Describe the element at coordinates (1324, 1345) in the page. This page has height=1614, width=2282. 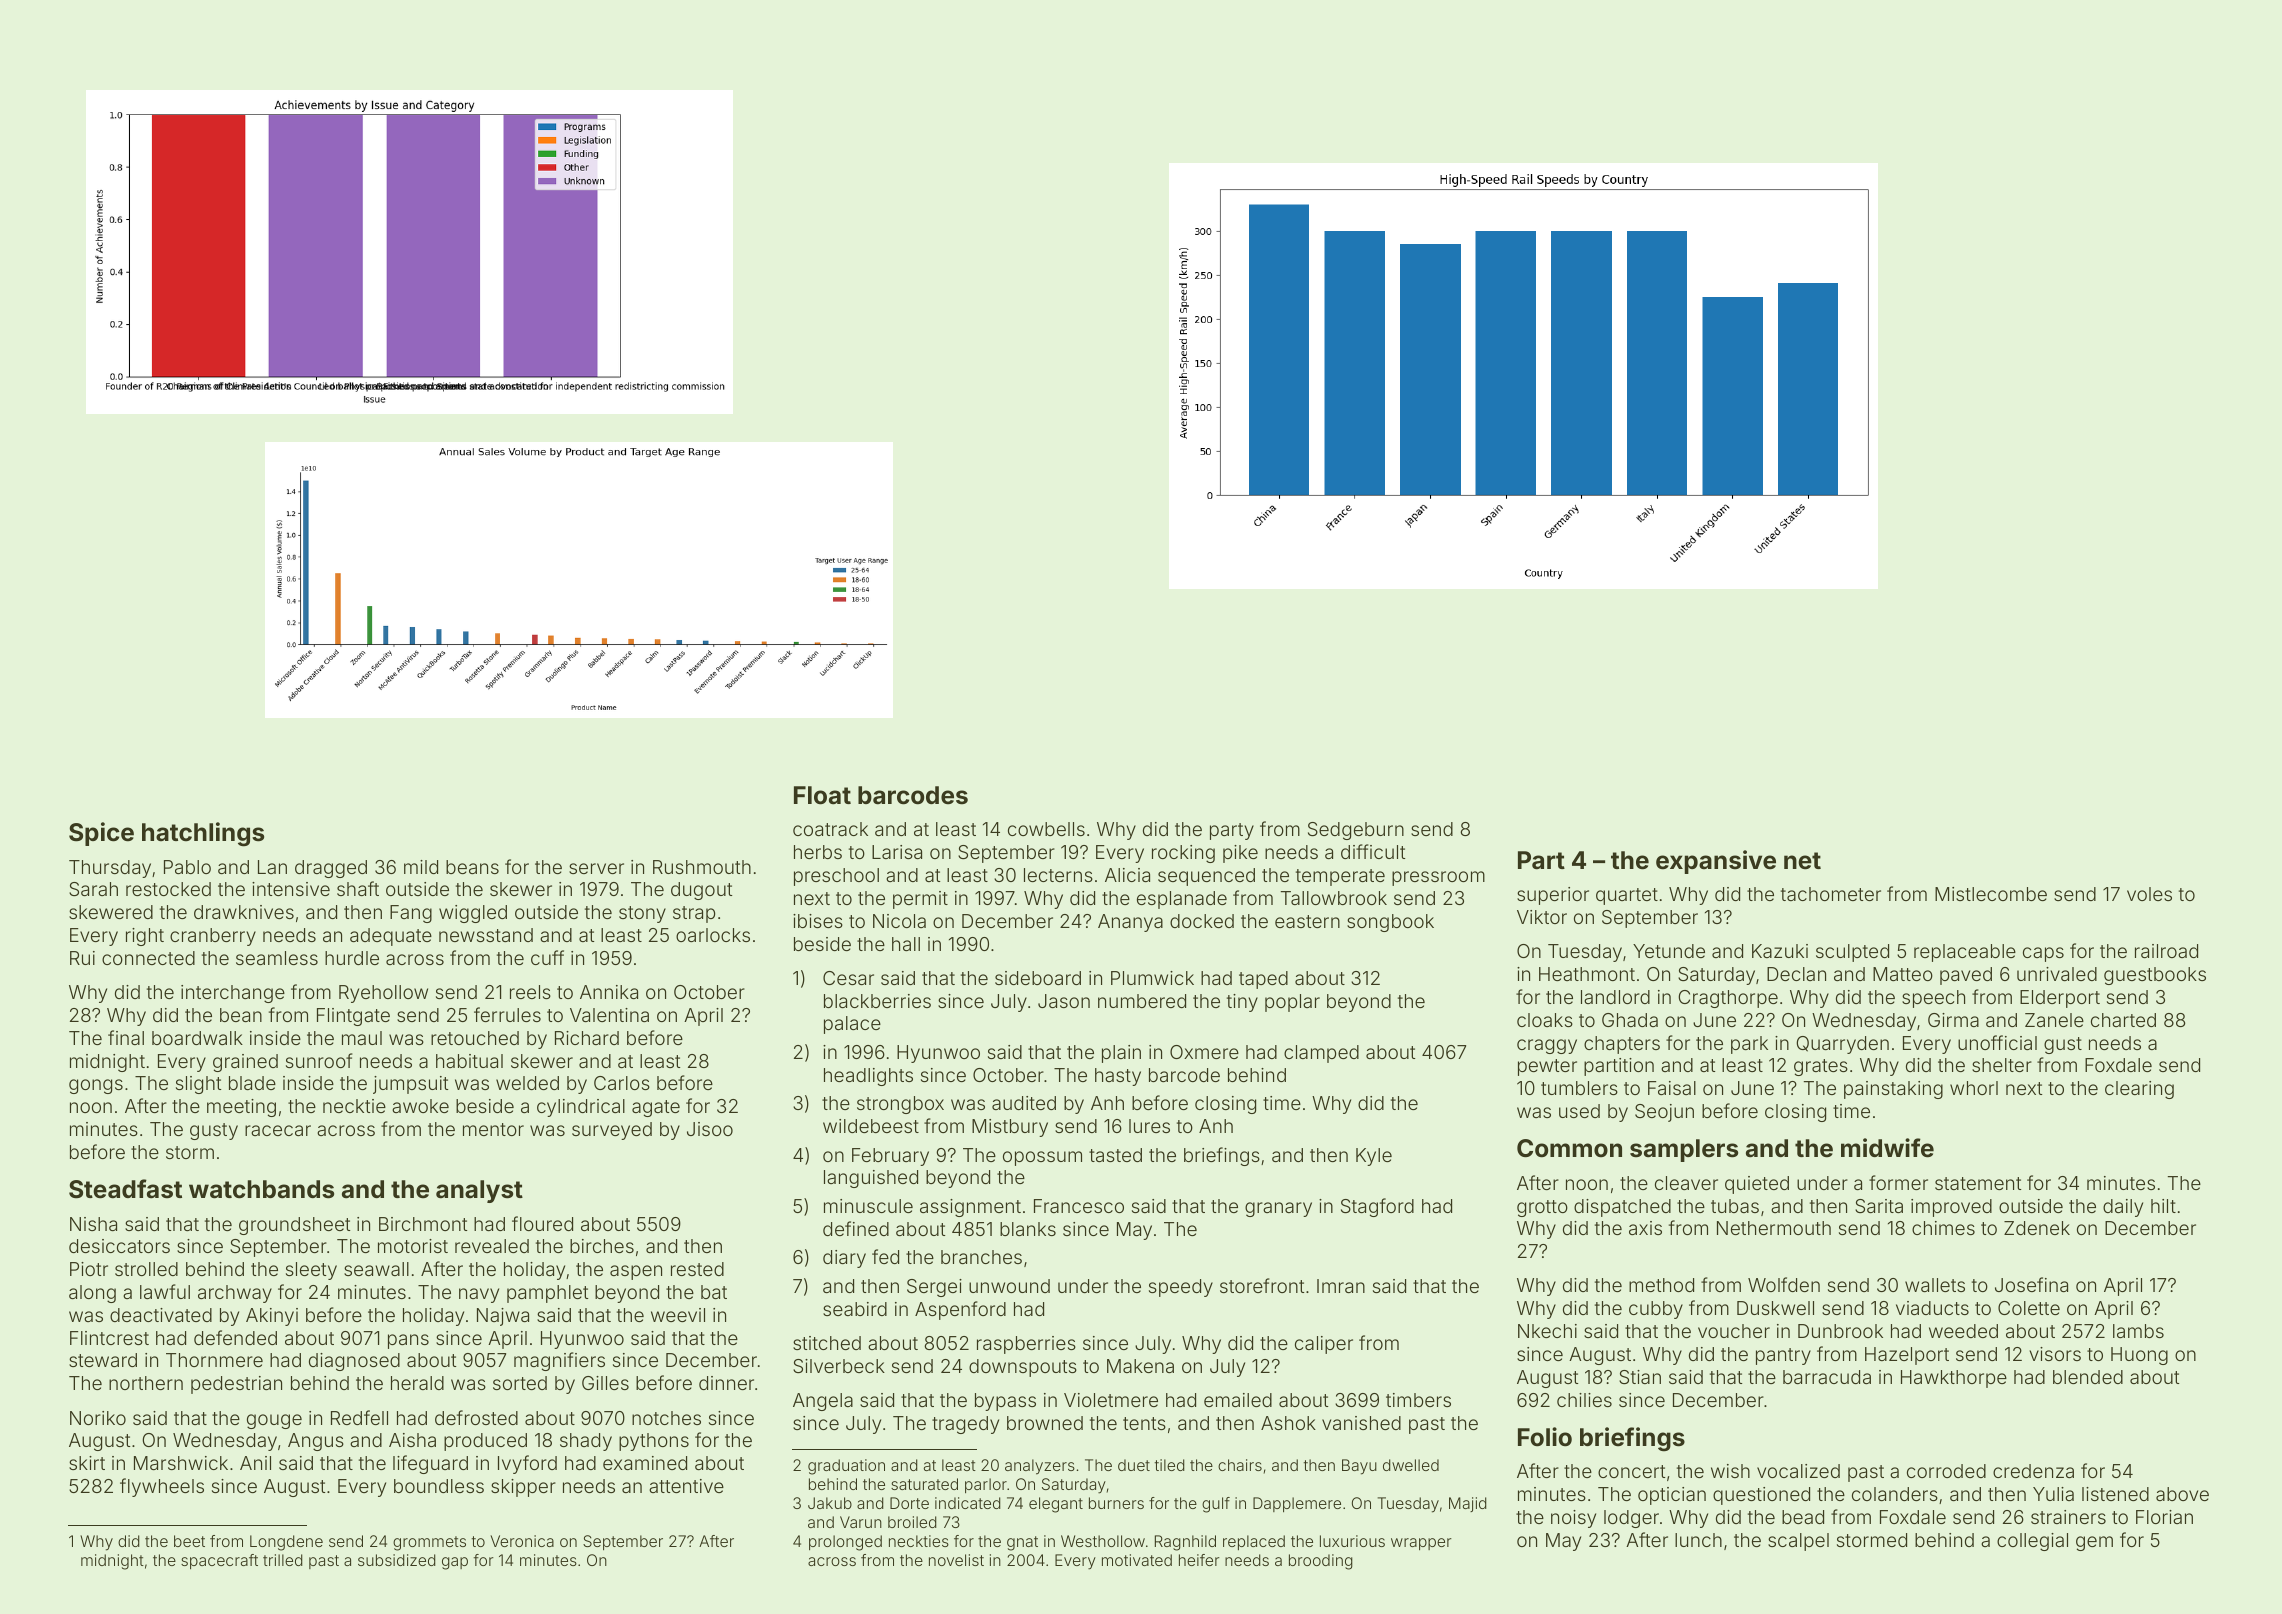
I see `caliper` at that location.
